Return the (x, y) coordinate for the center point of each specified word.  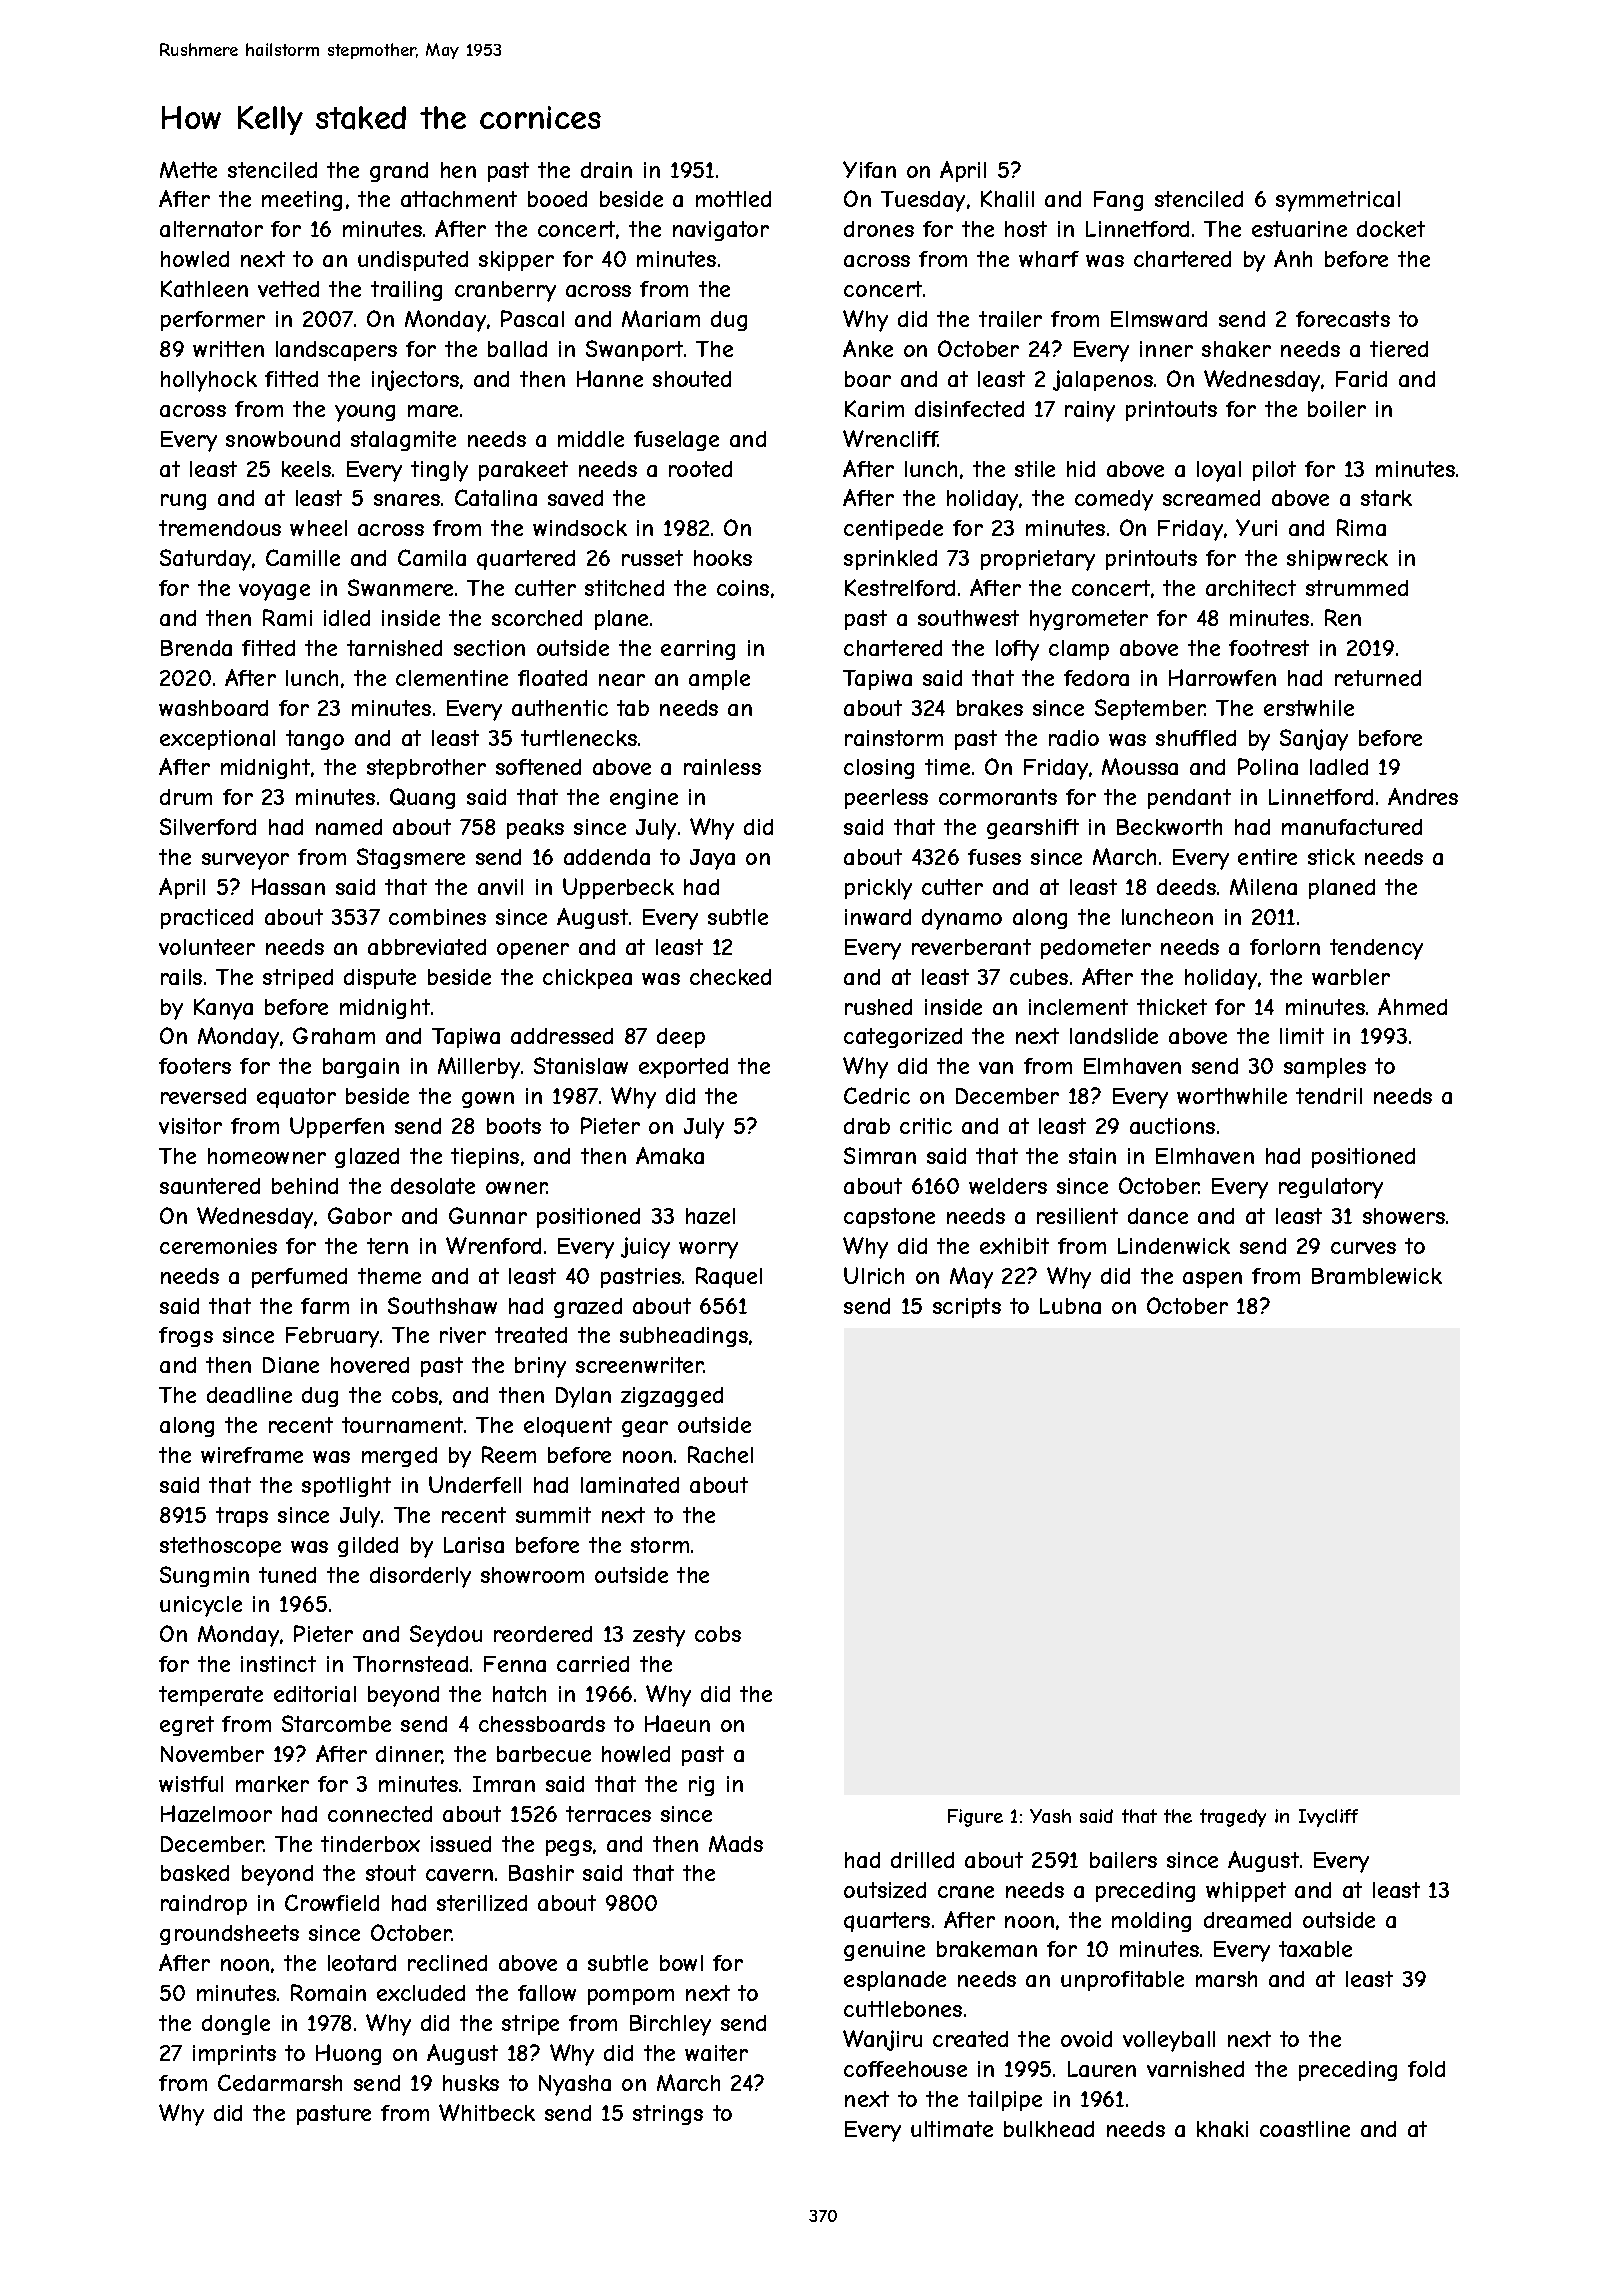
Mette (188, 169)
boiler (1337, 409)
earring (698, 650)
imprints (234, 2055)
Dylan (583, 1397)
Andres (1423, 796)
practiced (207, 919)
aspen (1212, 1280)
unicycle (201, 1606)
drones (879, 229)
